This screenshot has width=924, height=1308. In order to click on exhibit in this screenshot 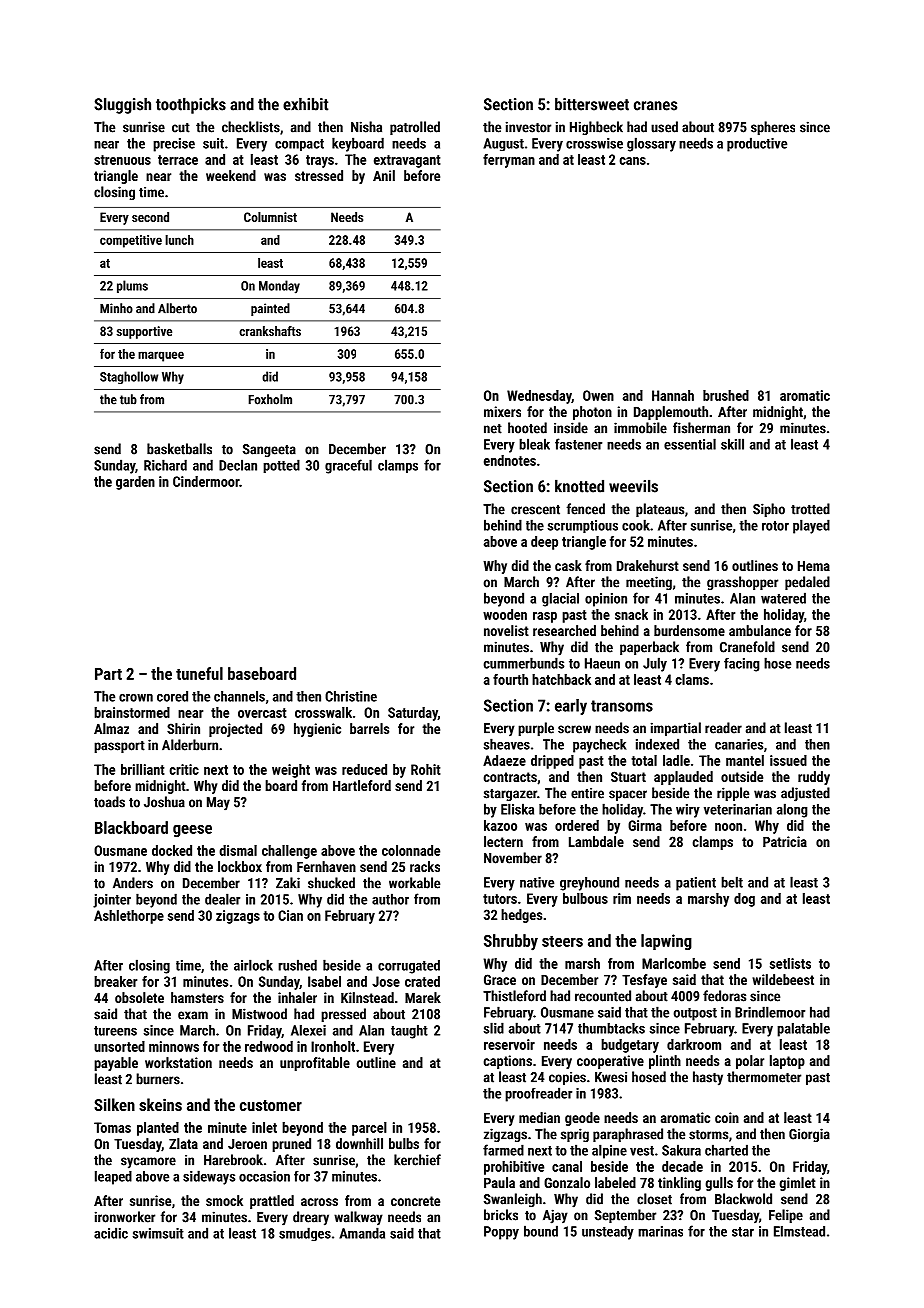, I will do `click(305, 104)`.
